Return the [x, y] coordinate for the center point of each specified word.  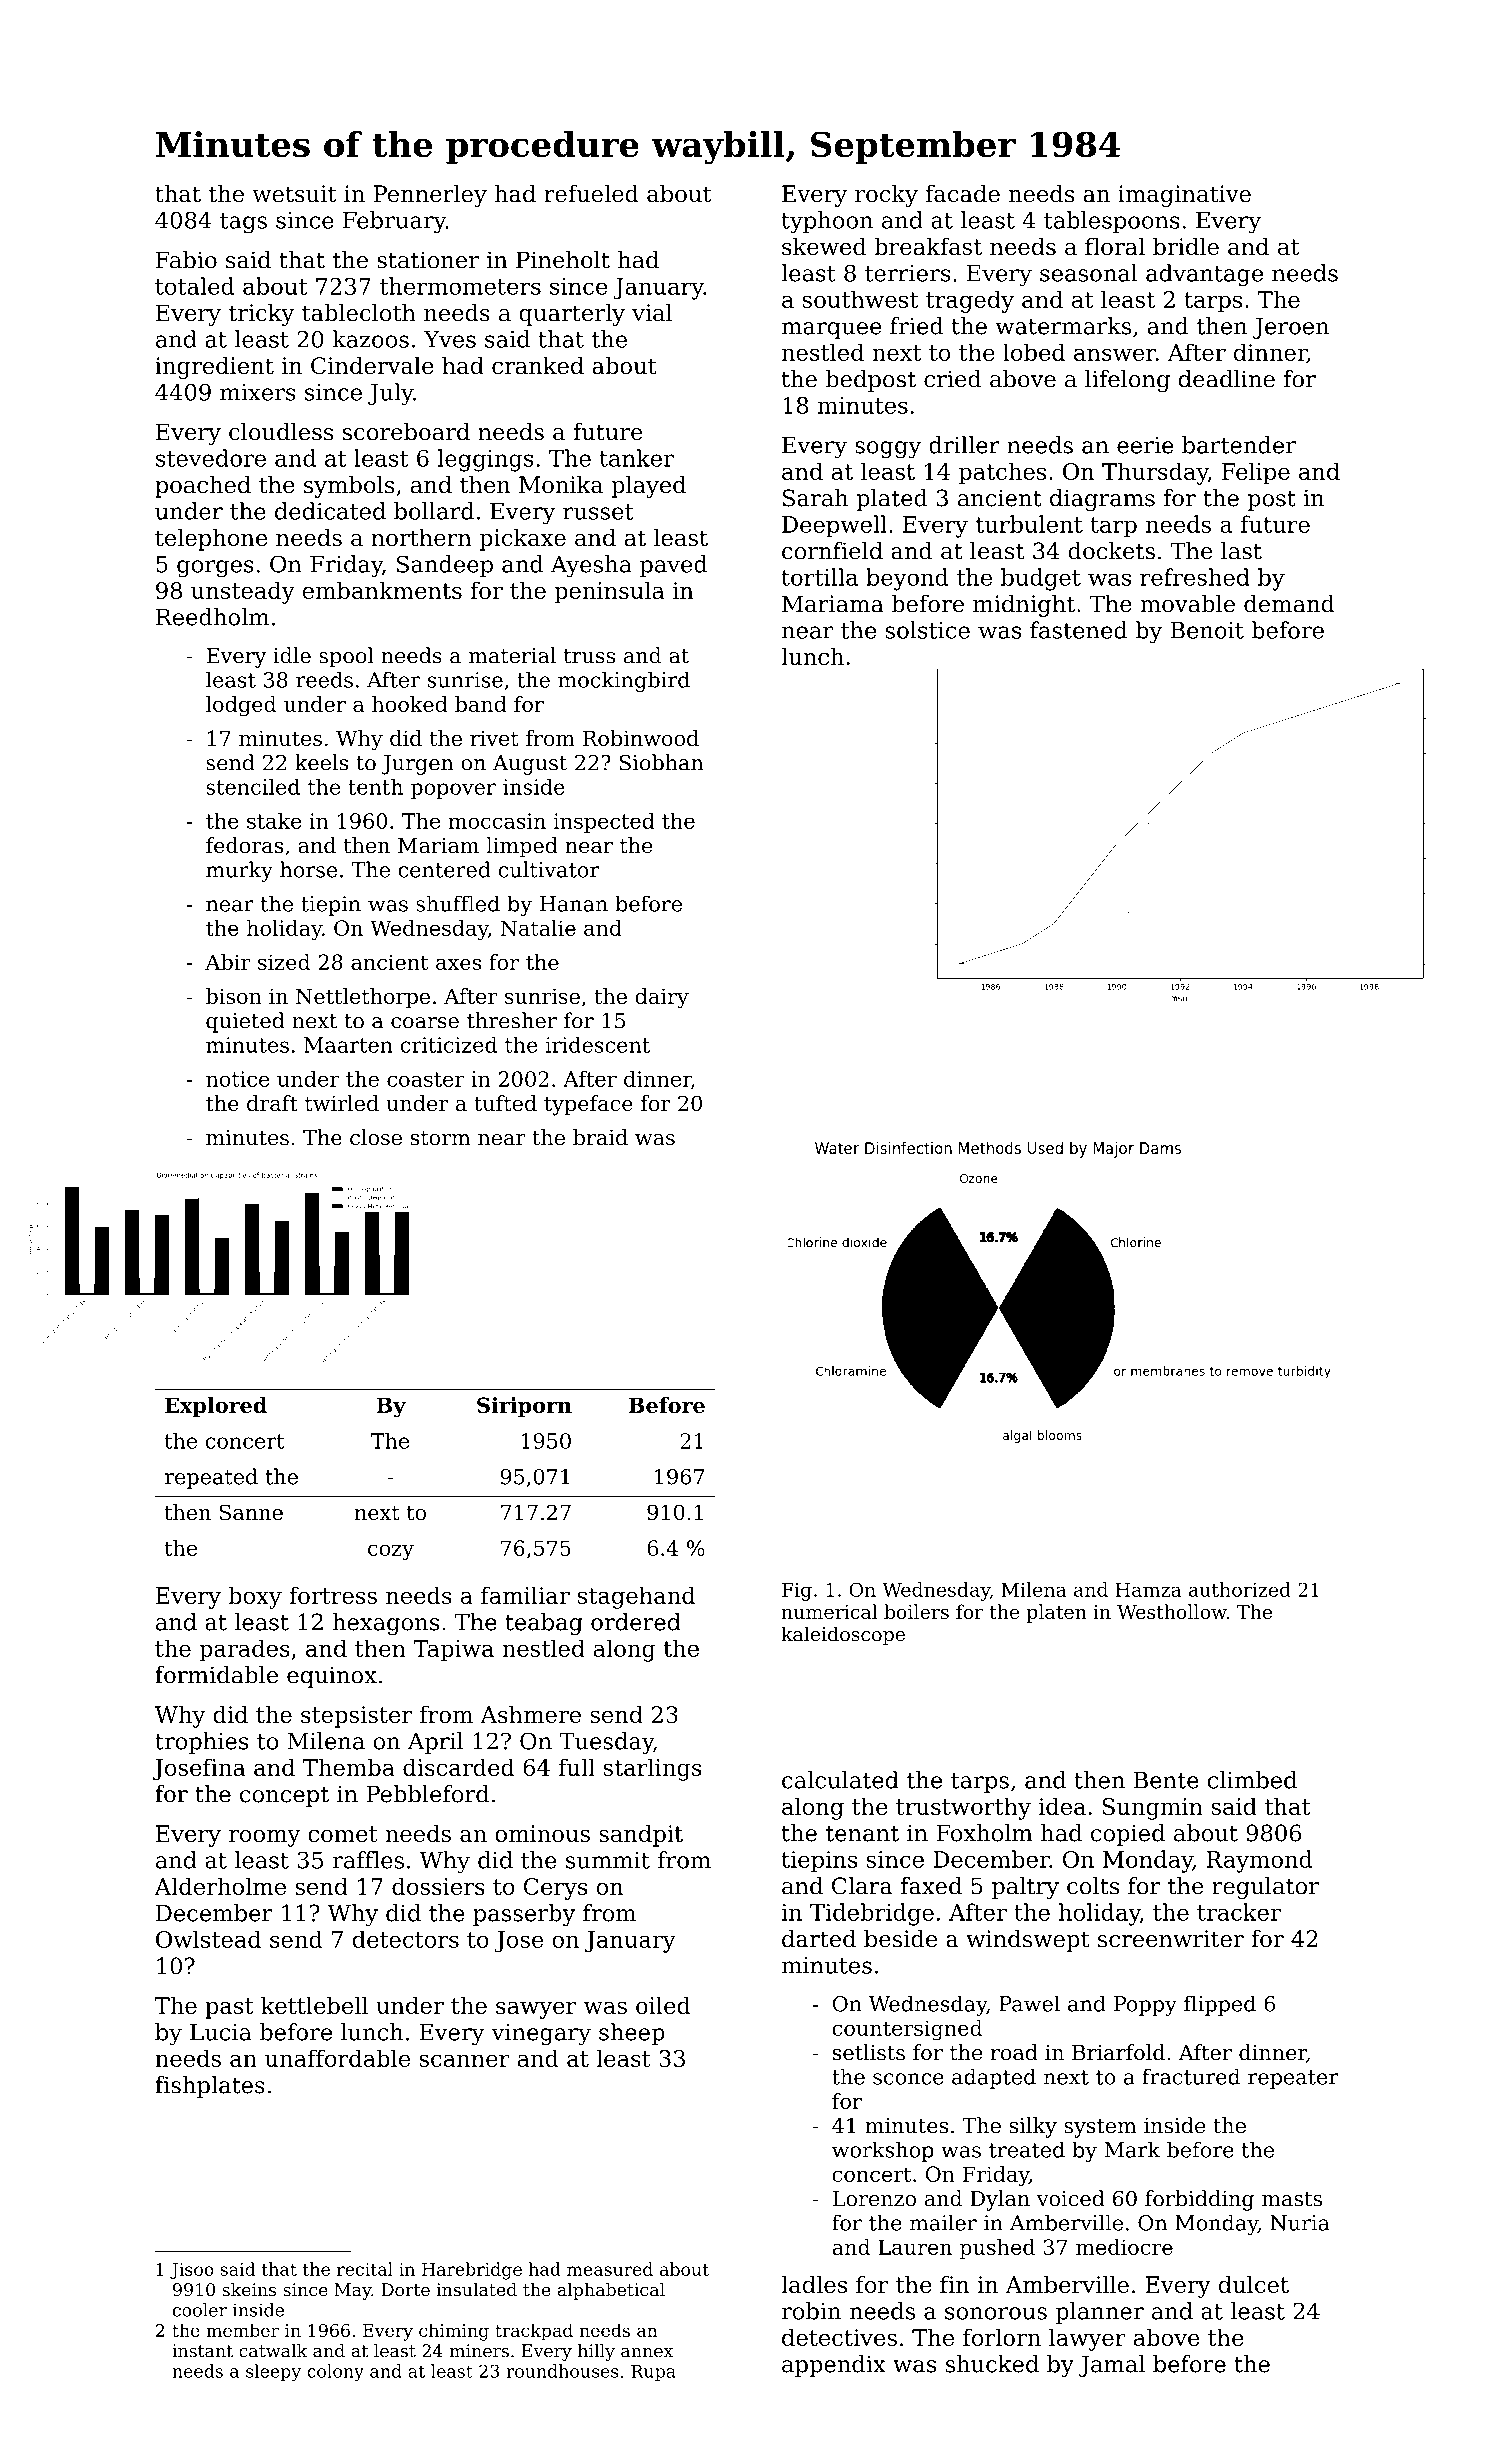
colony [335, 2373]
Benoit [1207, 630]
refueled [591, 194]
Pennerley [430, 196]
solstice [928, 630]
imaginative [1184, 196]
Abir [228, 962]
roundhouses [562, 2371]
